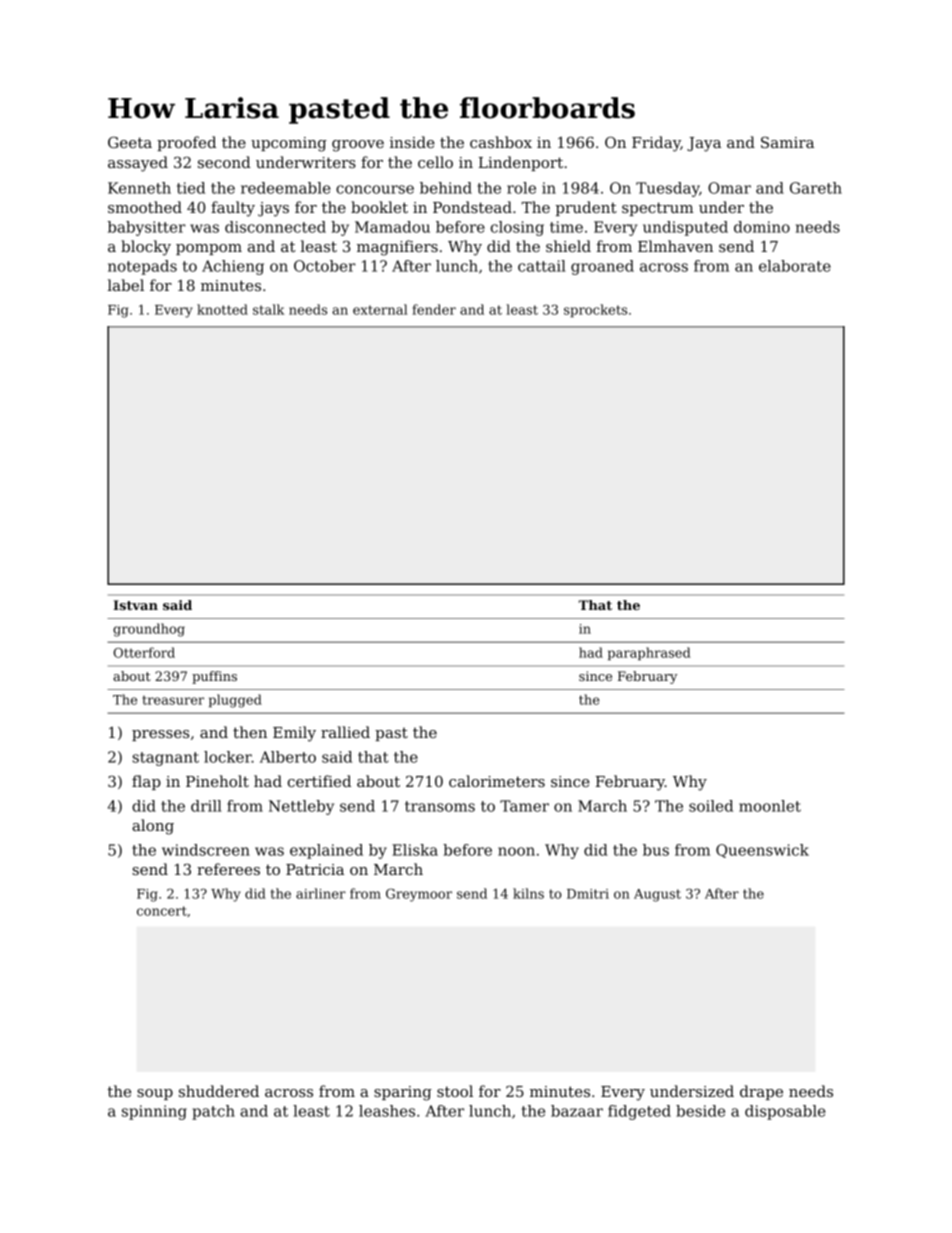  What do you see at coordinates (358, 146) in the page?
I see `groove` at bounding box center [358, 146].
